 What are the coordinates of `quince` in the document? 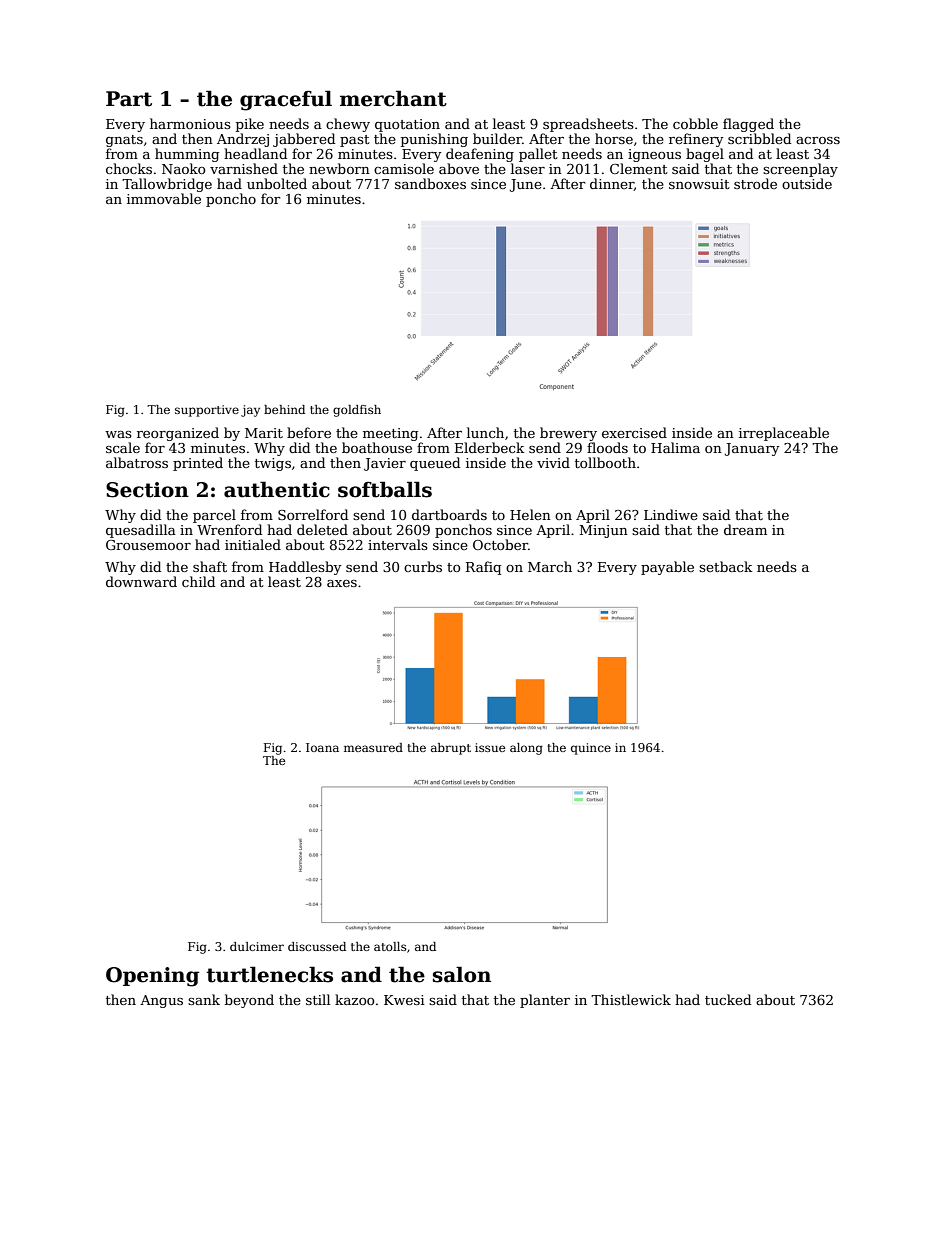 It's located at (591, 749).
